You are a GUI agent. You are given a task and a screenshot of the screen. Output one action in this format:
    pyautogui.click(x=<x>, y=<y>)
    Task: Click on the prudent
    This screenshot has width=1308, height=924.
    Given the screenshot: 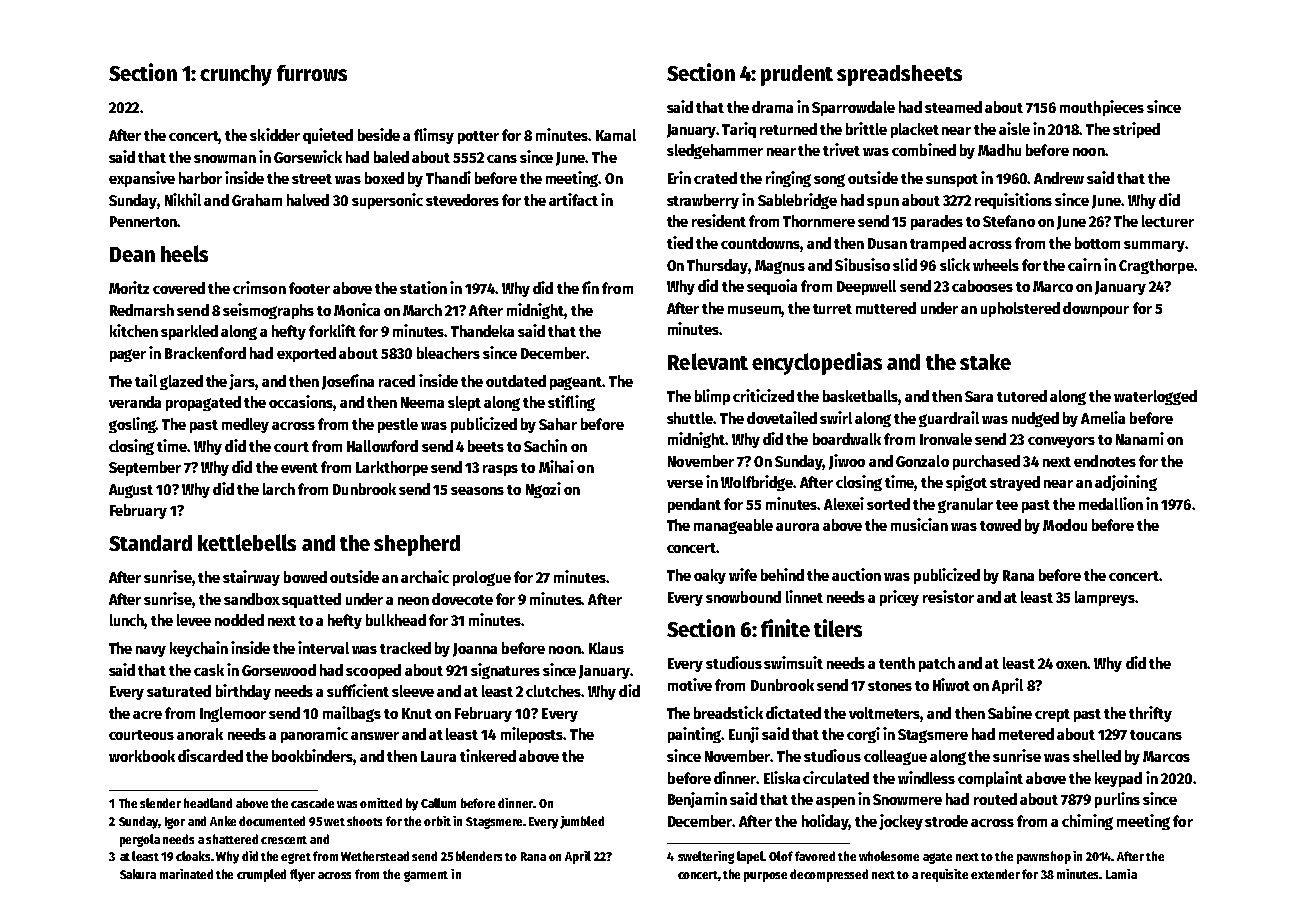 What is the action you would take?
    pyautogui.click(x=797, y=75)
